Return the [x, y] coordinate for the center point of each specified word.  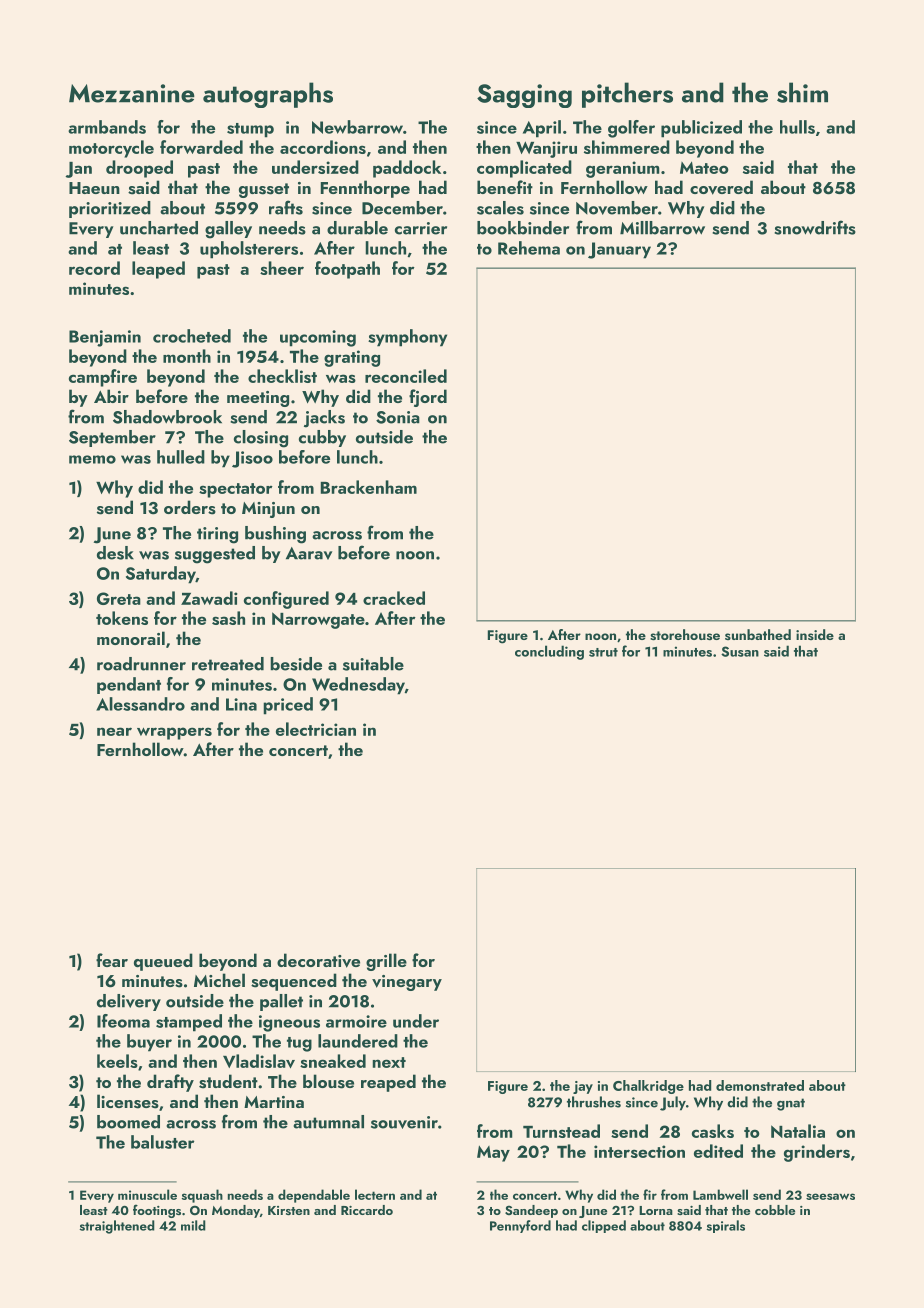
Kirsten [289, 1210]
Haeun [94, 188]
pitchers [627, 95]
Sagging [524, 96]
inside [815, 634]
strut [603, 652]
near [114, 731]
